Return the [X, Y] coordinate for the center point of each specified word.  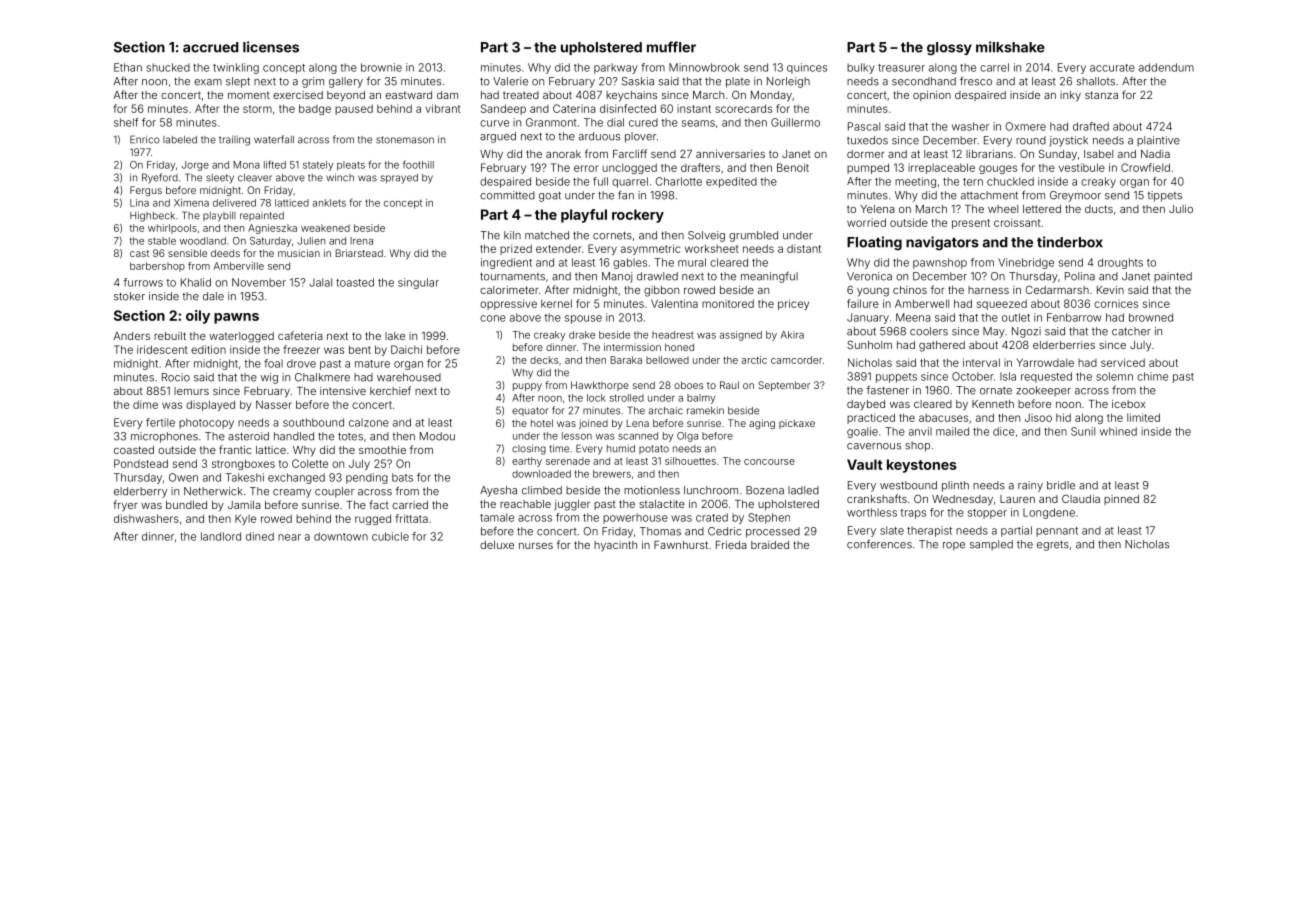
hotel [542, 423]
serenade [568, 461]
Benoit [793, 167]
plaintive [1158, 141]
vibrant [443, 108]
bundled [186, 505]
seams [698, 123]
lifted [275, 164]
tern [973, 182]
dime [145, 404]
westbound [908, 485]
